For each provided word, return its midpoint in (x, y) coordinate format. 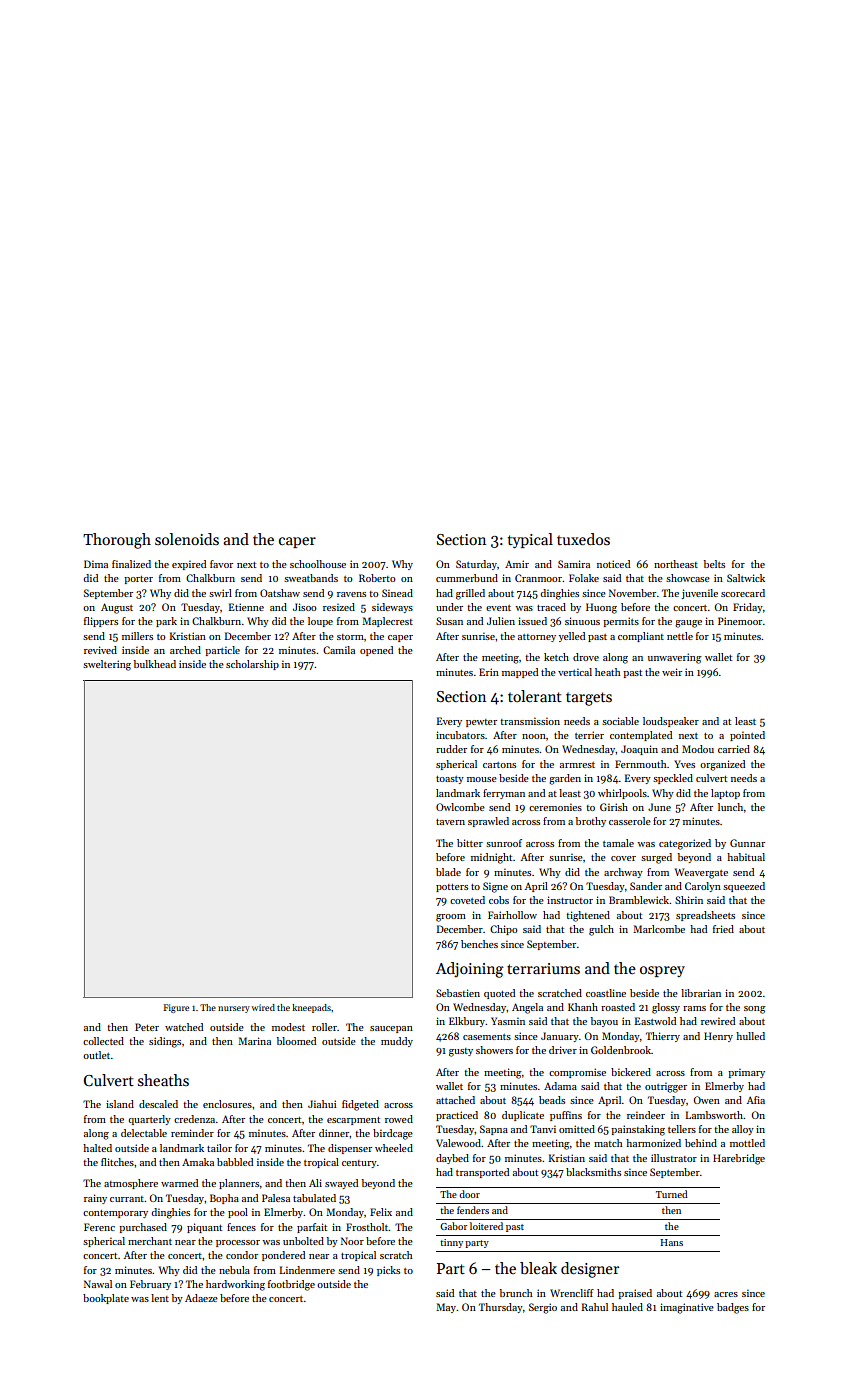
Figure (176, 1008)
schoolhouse (318, 564)
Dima (96, 564)
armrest (577, 765)
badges (733, 1308)
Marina (254, 1041)
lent (160, 1298)
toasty (450, 780)
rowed (399, 1119)
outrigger (666, 1087)
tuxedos (583, 539)
